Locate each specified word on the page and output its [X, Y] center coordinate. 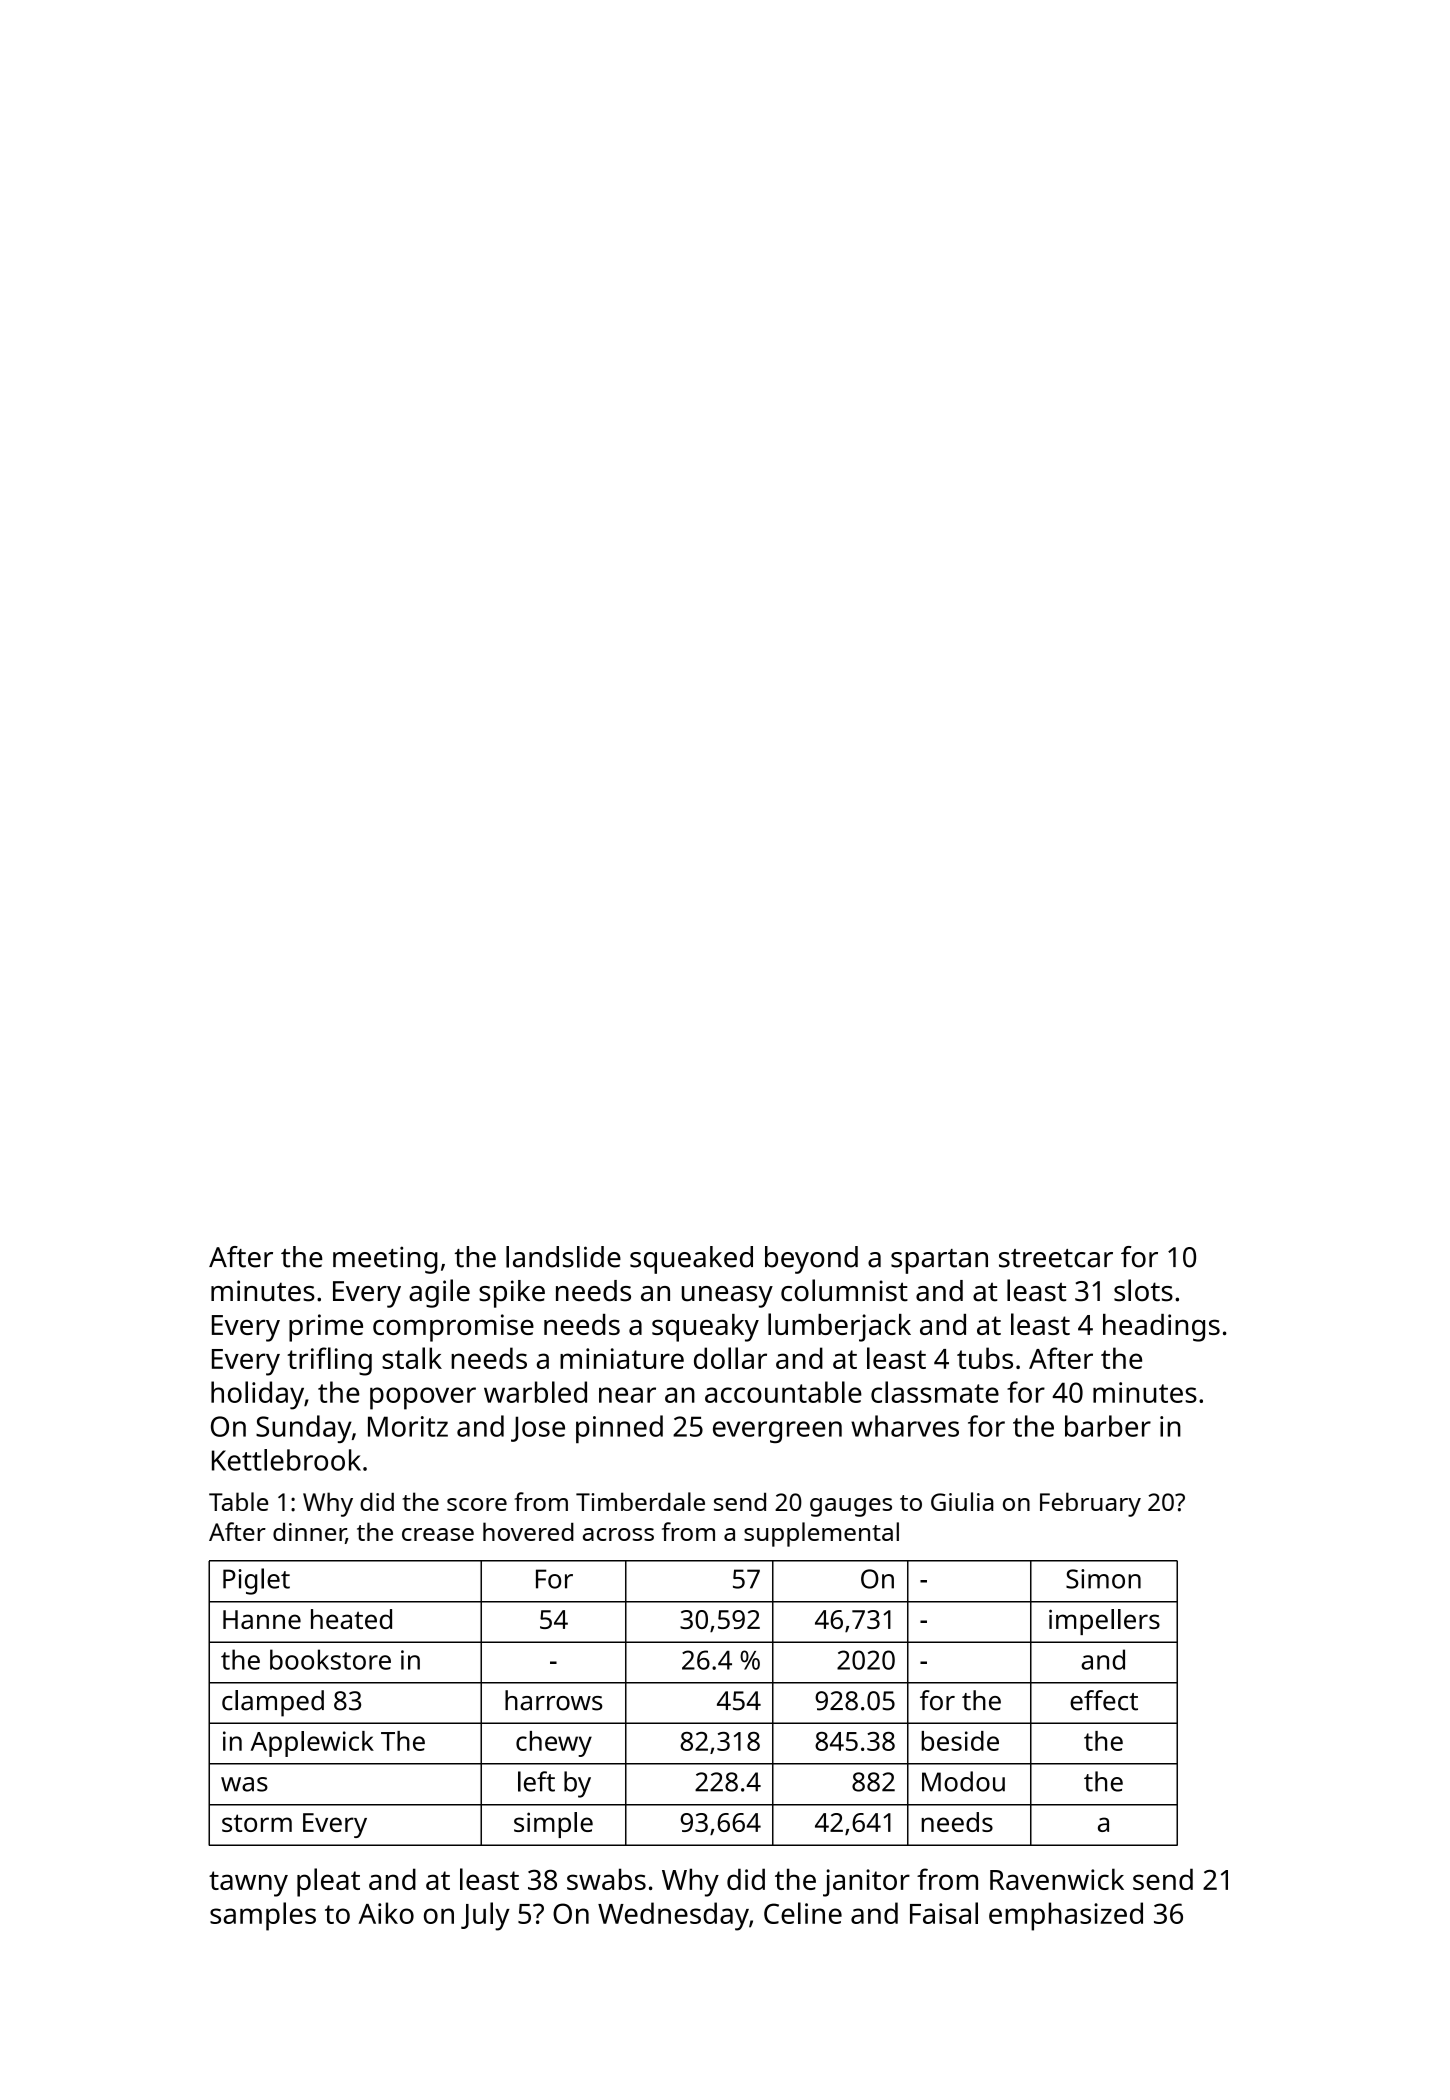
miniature [622, 1358]
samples [263, 1916]
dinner [309, 1533]
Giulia [962, 1501]
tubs [985, 1358]
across [618, 1534]
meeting [385, 1260]
